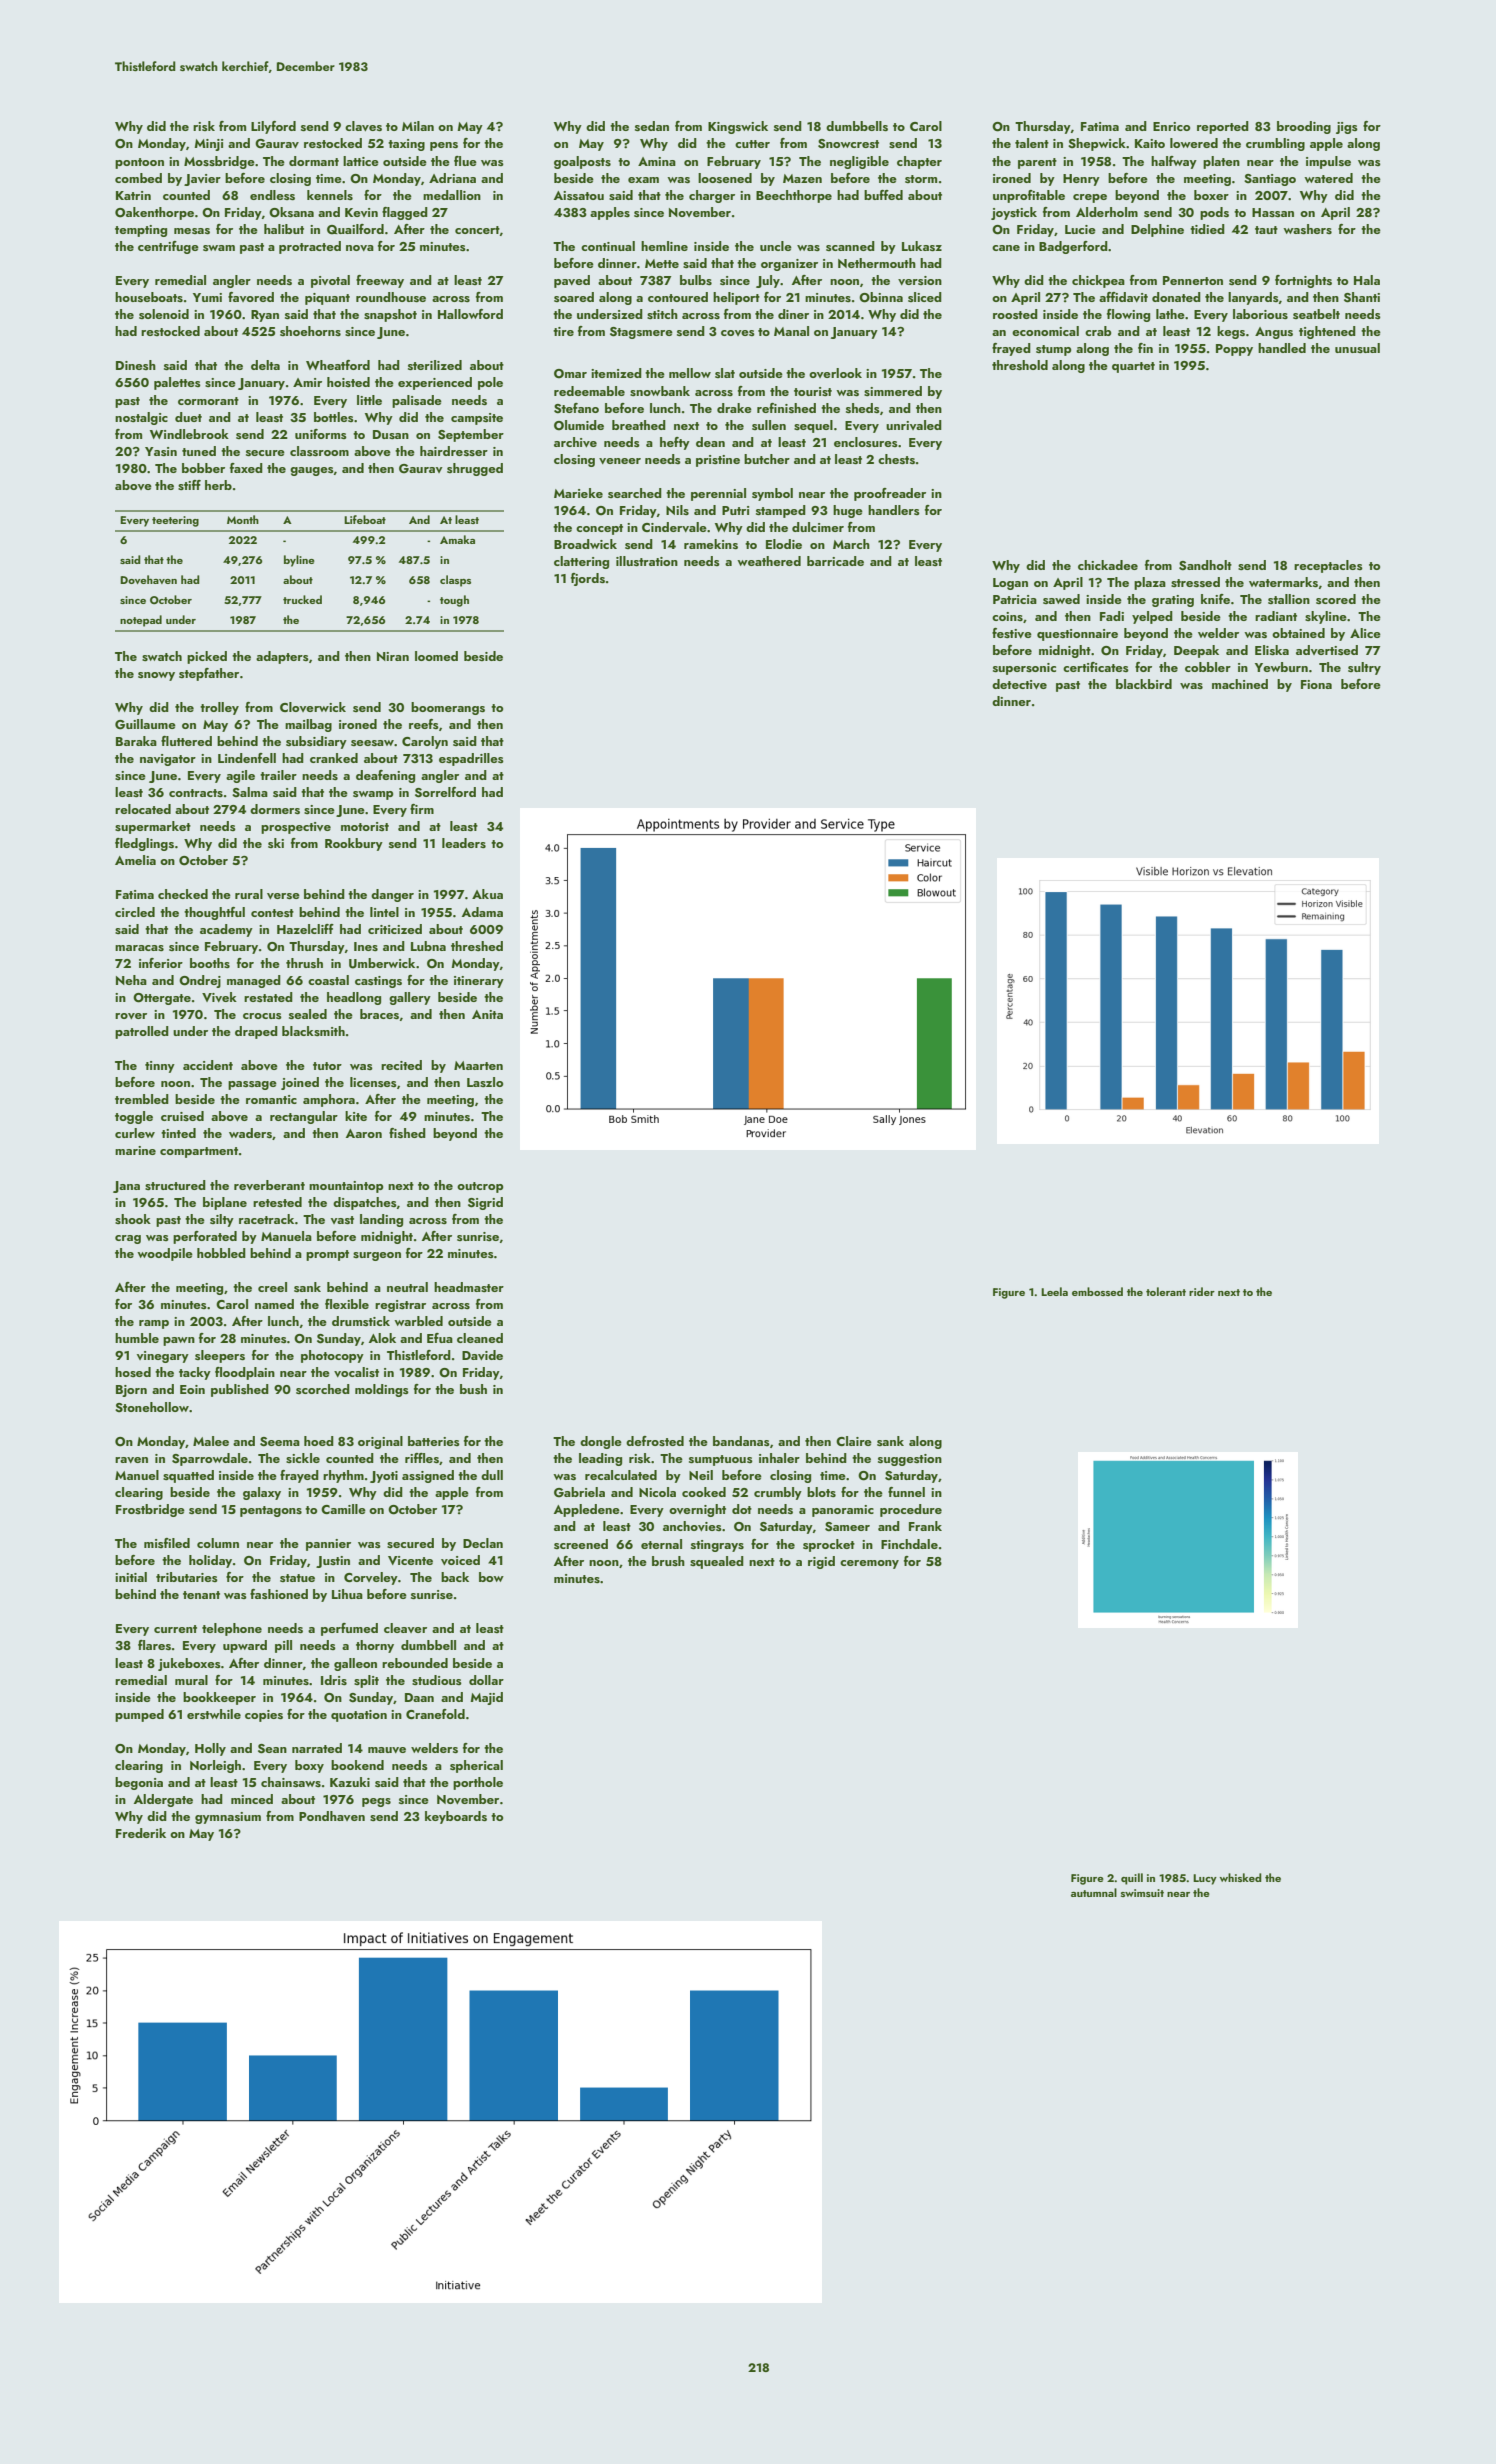 The width and height of the screenshot is (1496, 2464). Describe the element at coordinates (1234, 350) in the screenshot. I see `Poppy` at that location.
